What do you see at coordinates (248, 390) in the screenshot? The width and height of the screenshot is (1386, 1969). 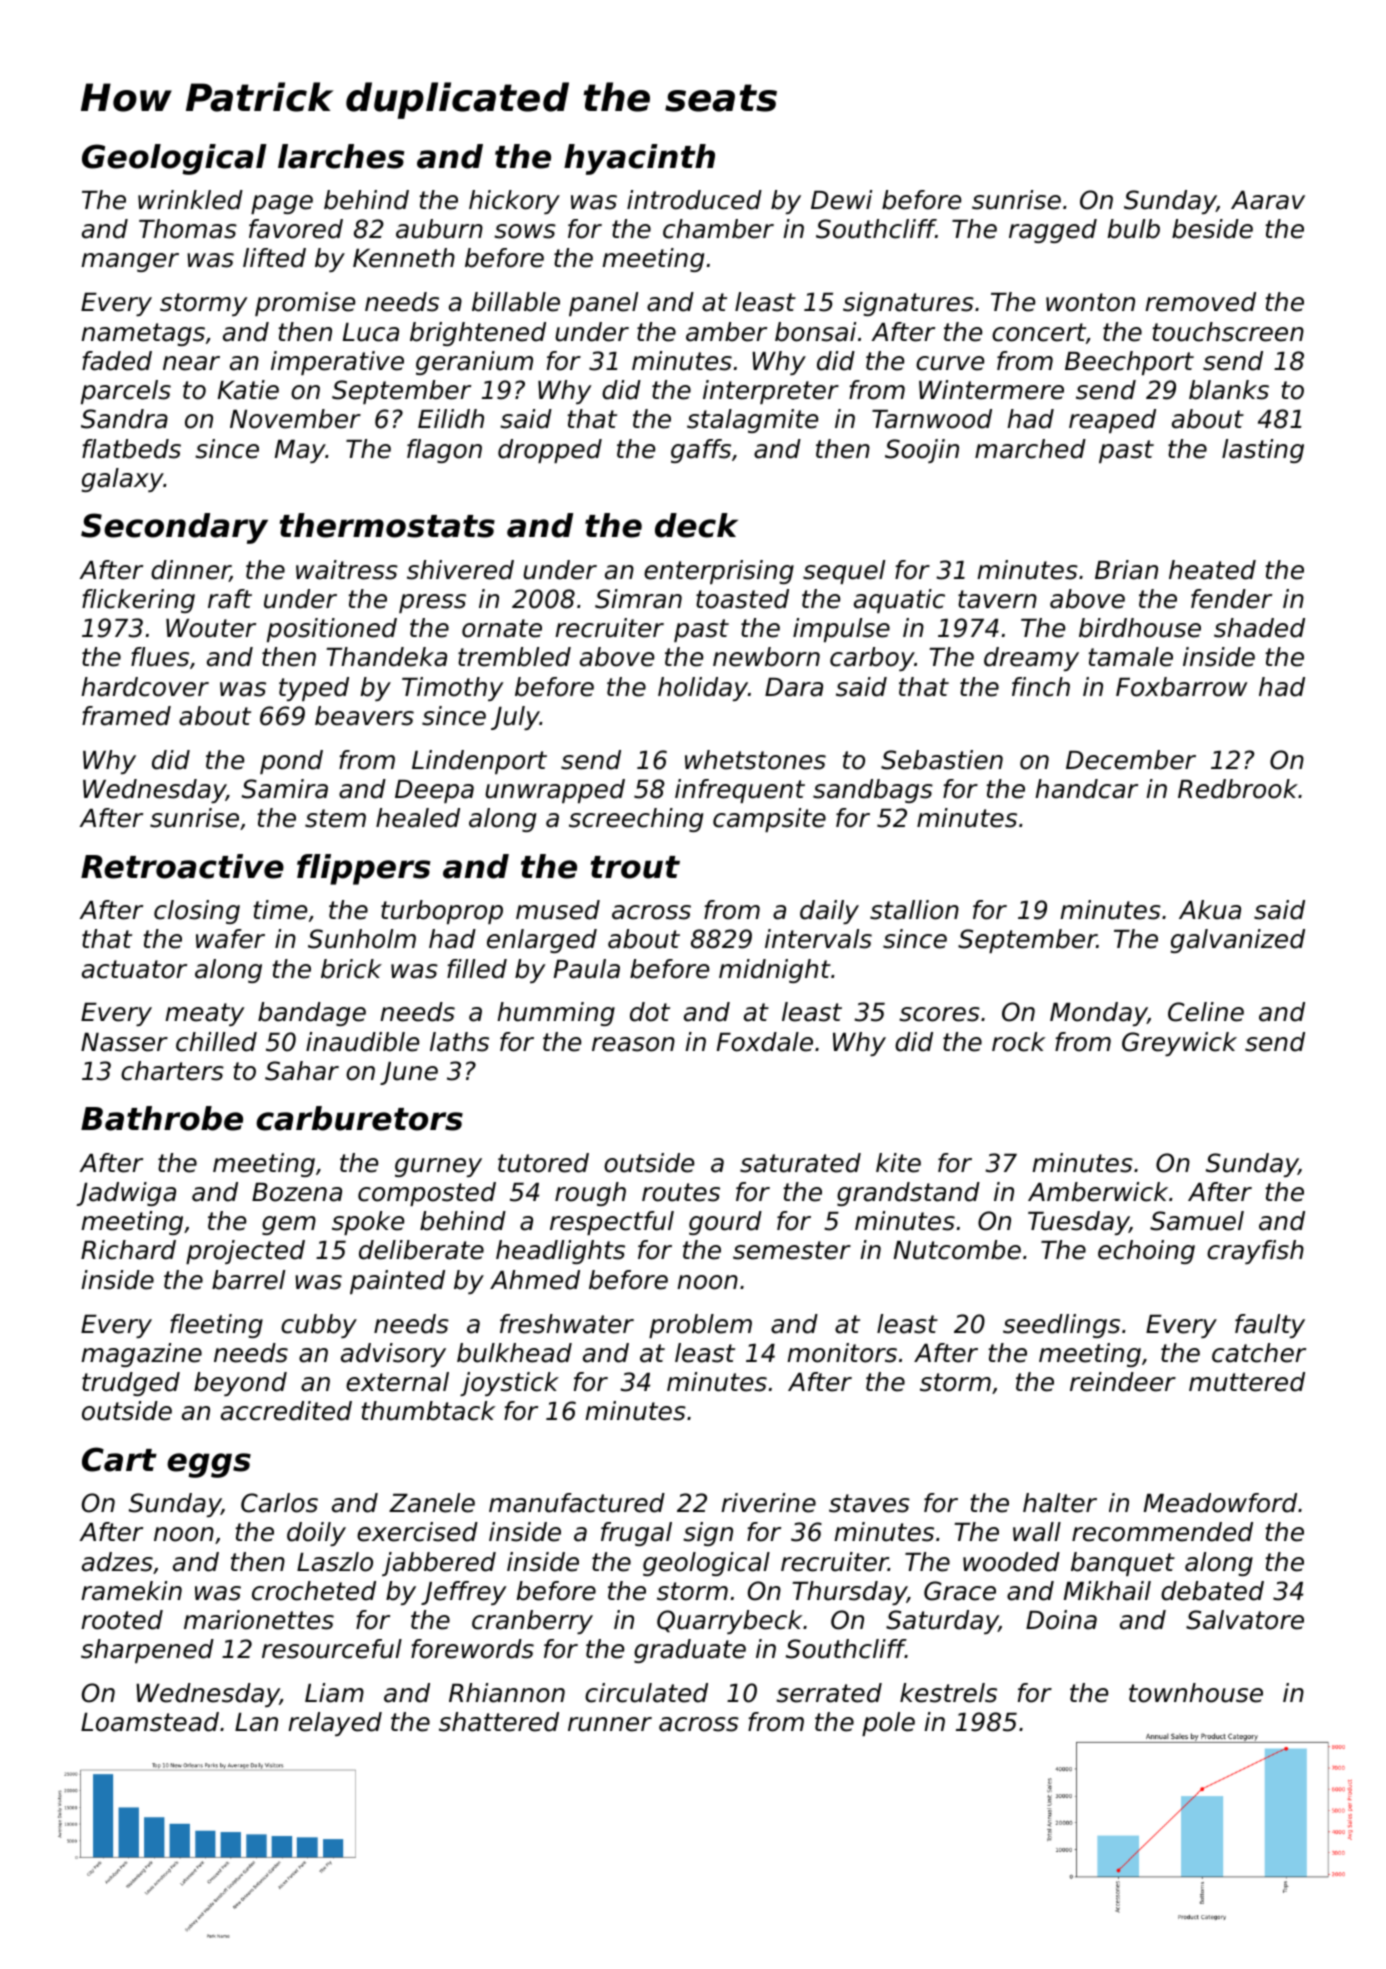 I see `Katie` at bounding box center [248, 390].
